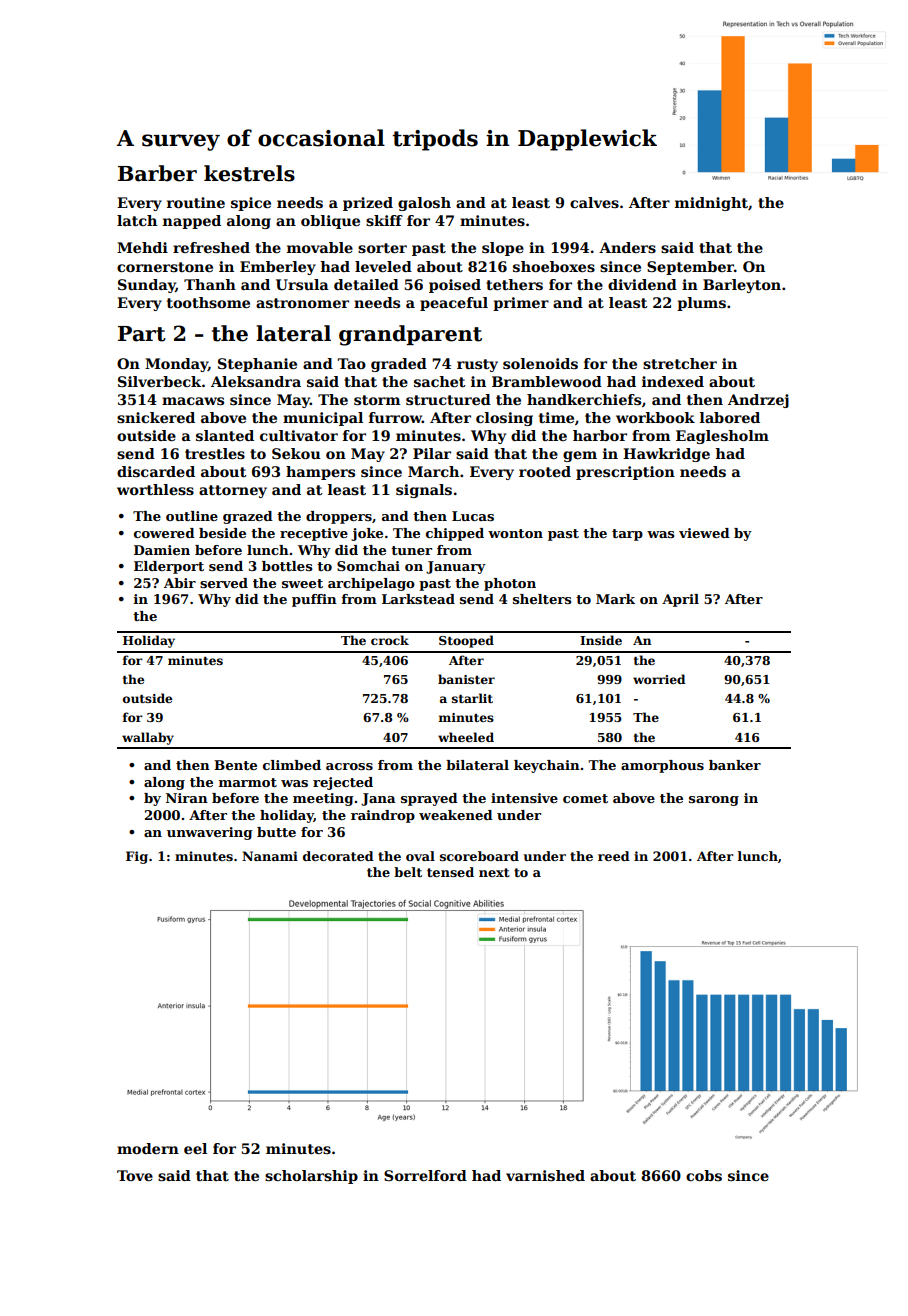 The height and width of the screenshot is (1316, 908). What do you see at coordinates (222, 533) in the screenshot?
I see `beside` at bounding box center [222, 533].
